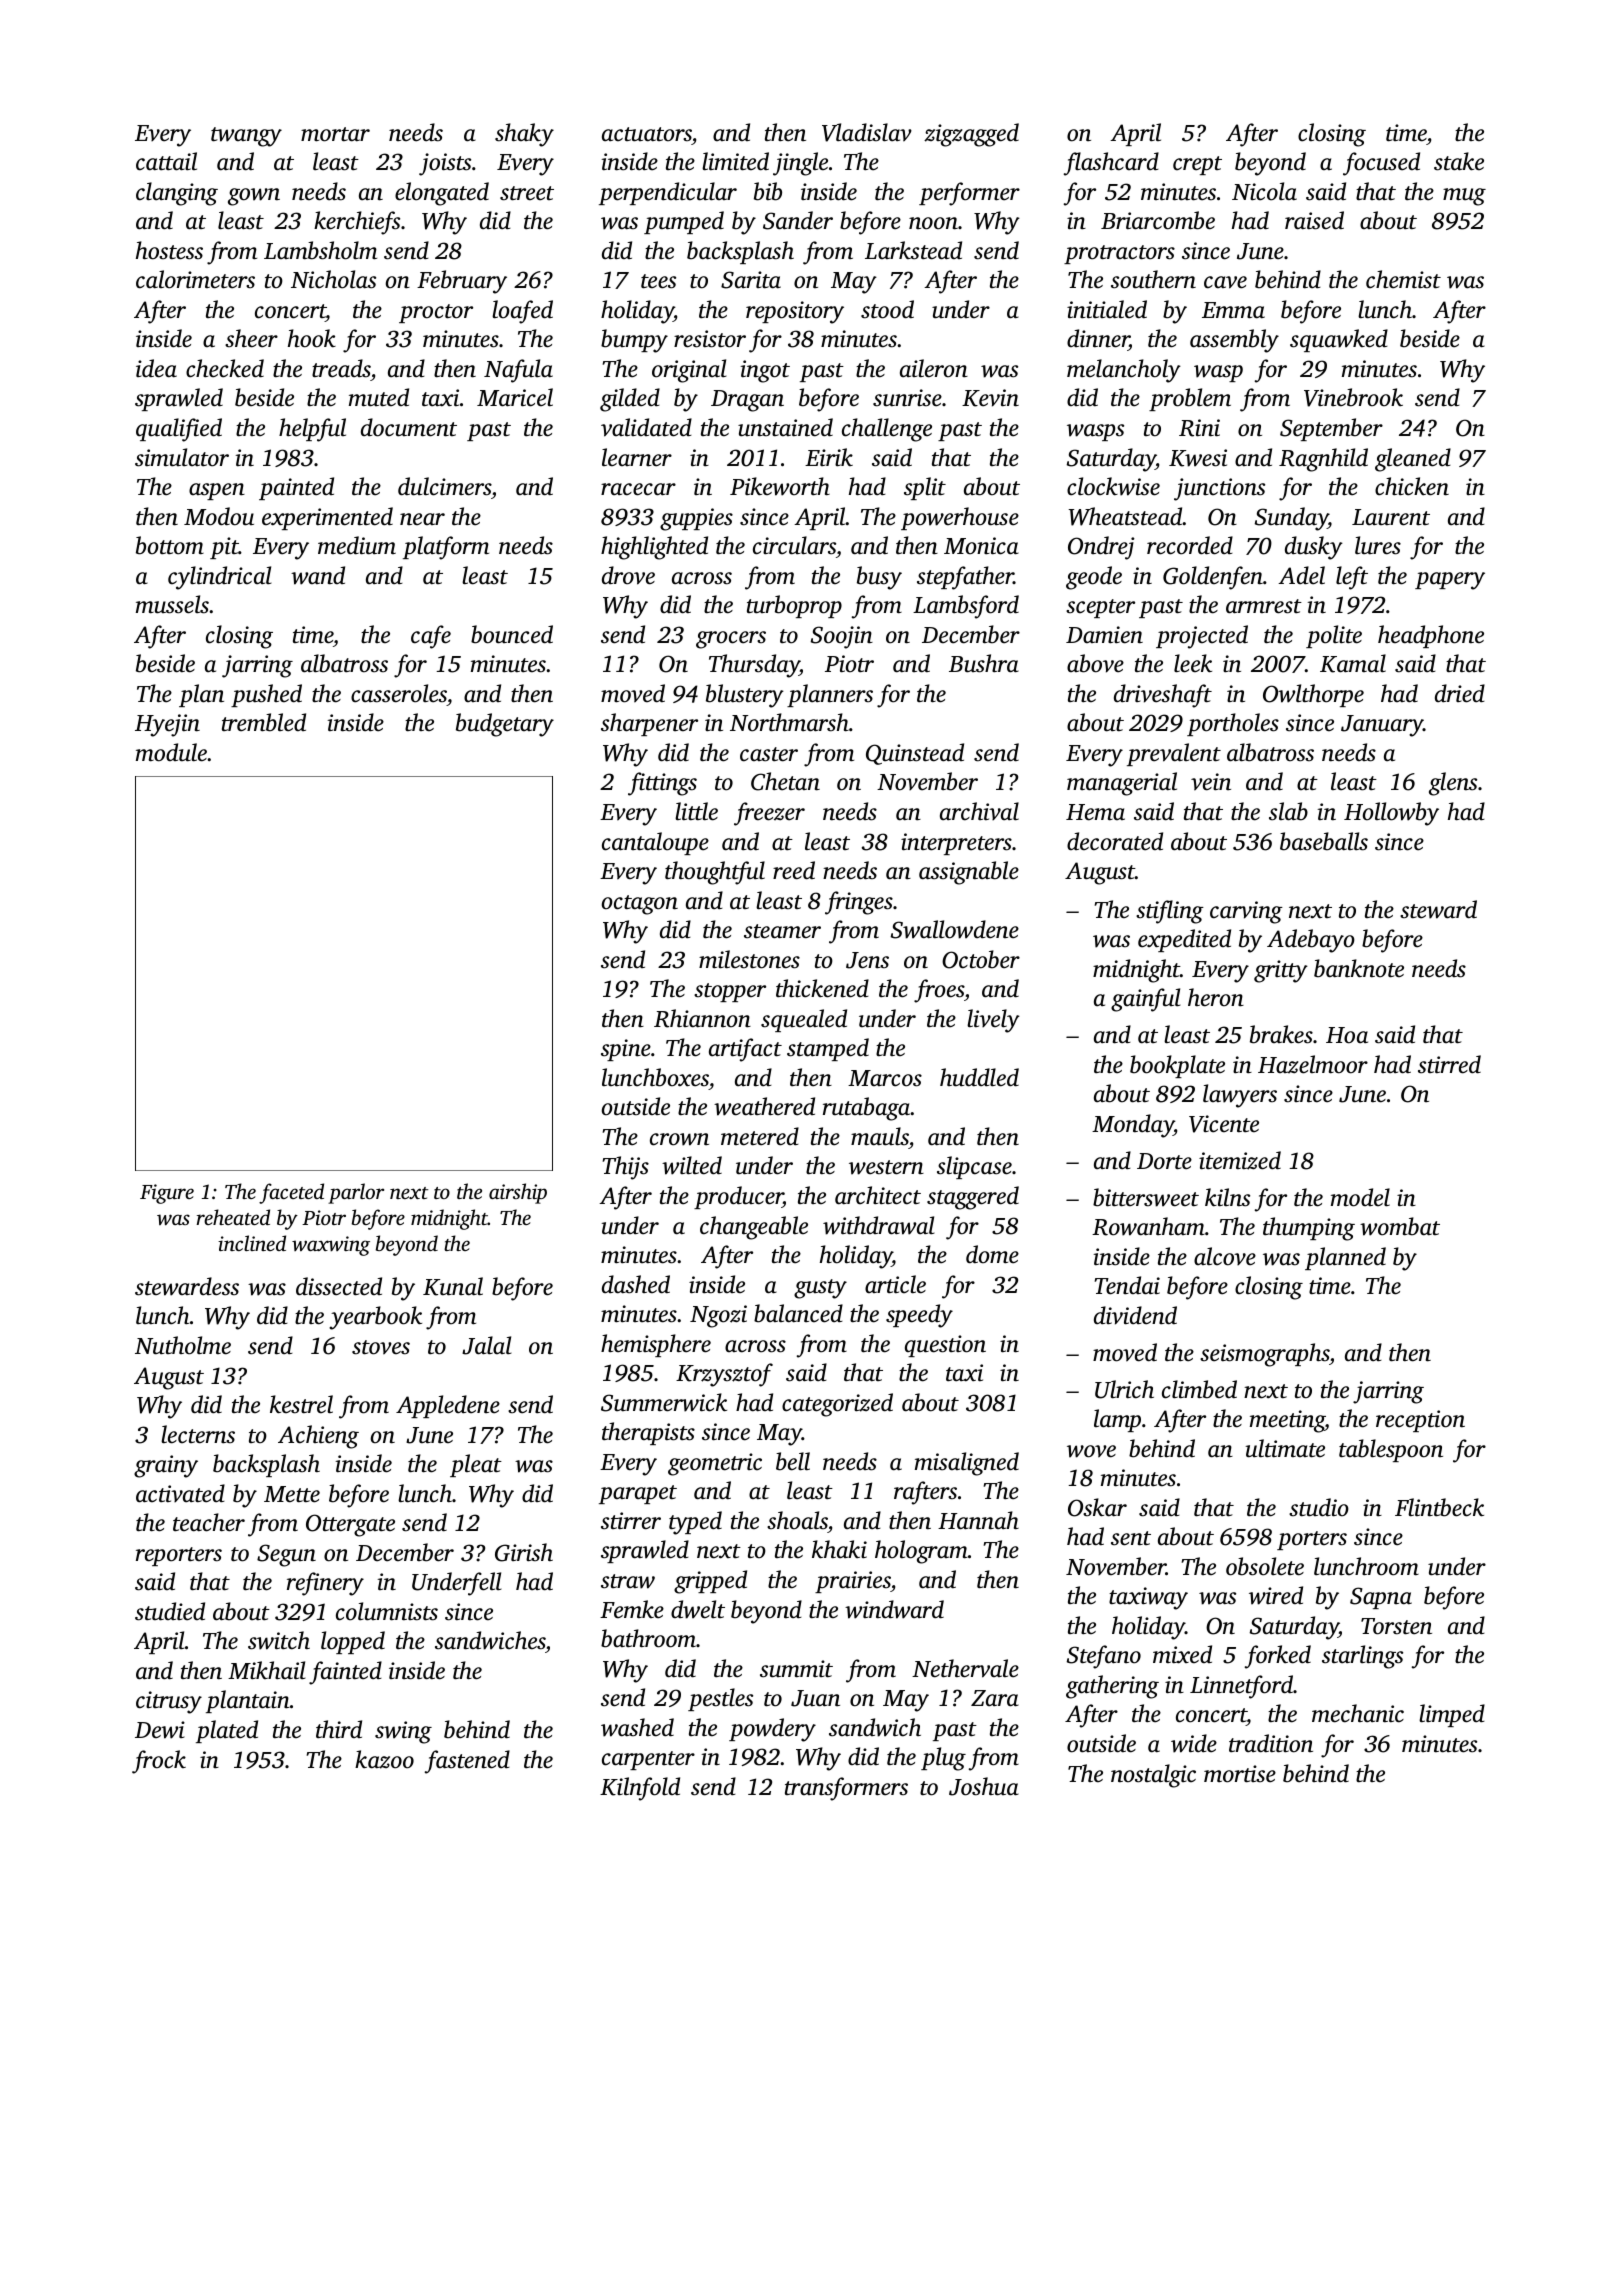 Image resolution: width=1620 pixels, height=2292 pixels. I want to click on blustery, so click(745, 696).
